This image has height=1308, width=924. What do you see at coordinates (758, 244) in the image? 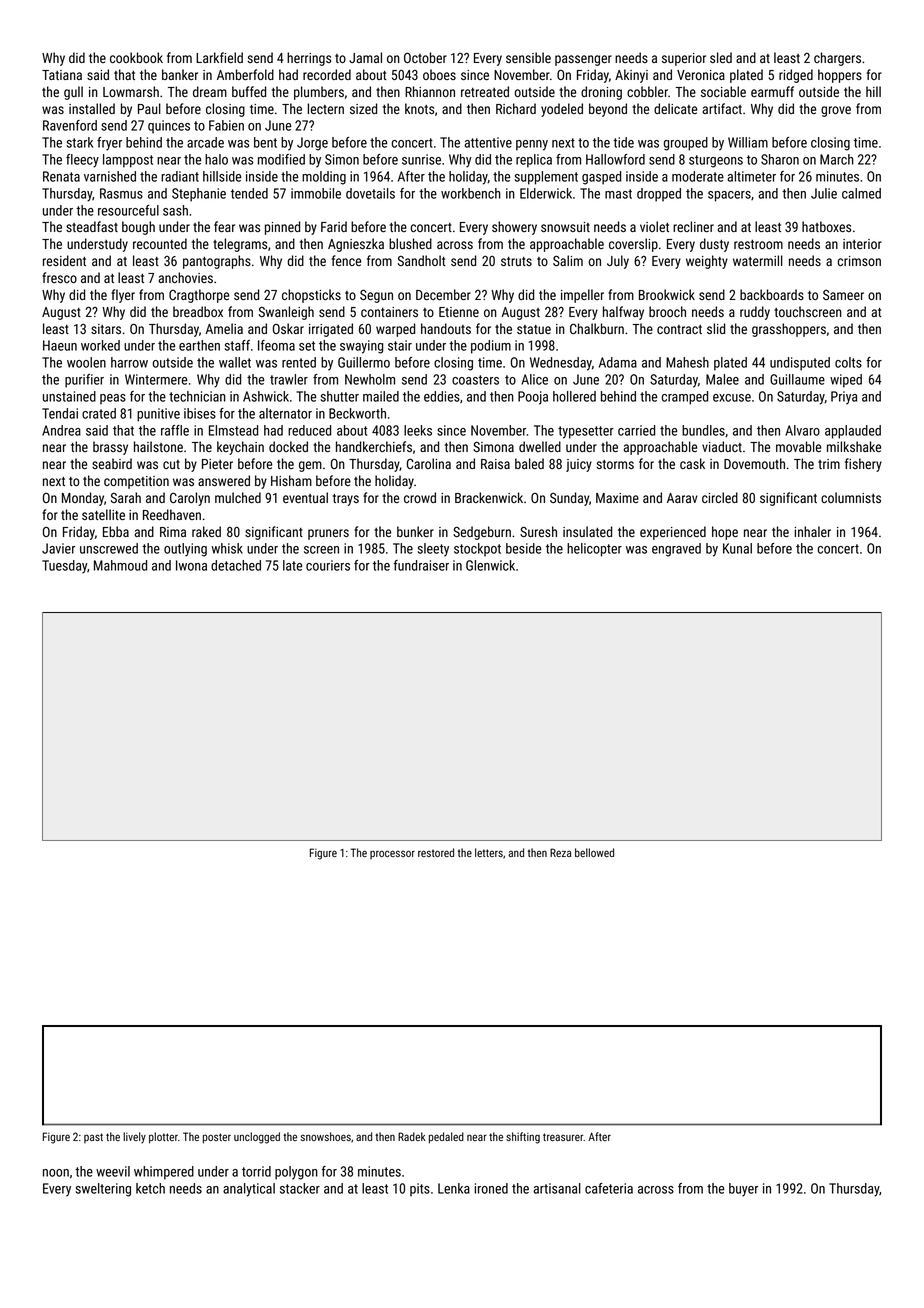
I see `restroom` at bounding box center [758, 244].
